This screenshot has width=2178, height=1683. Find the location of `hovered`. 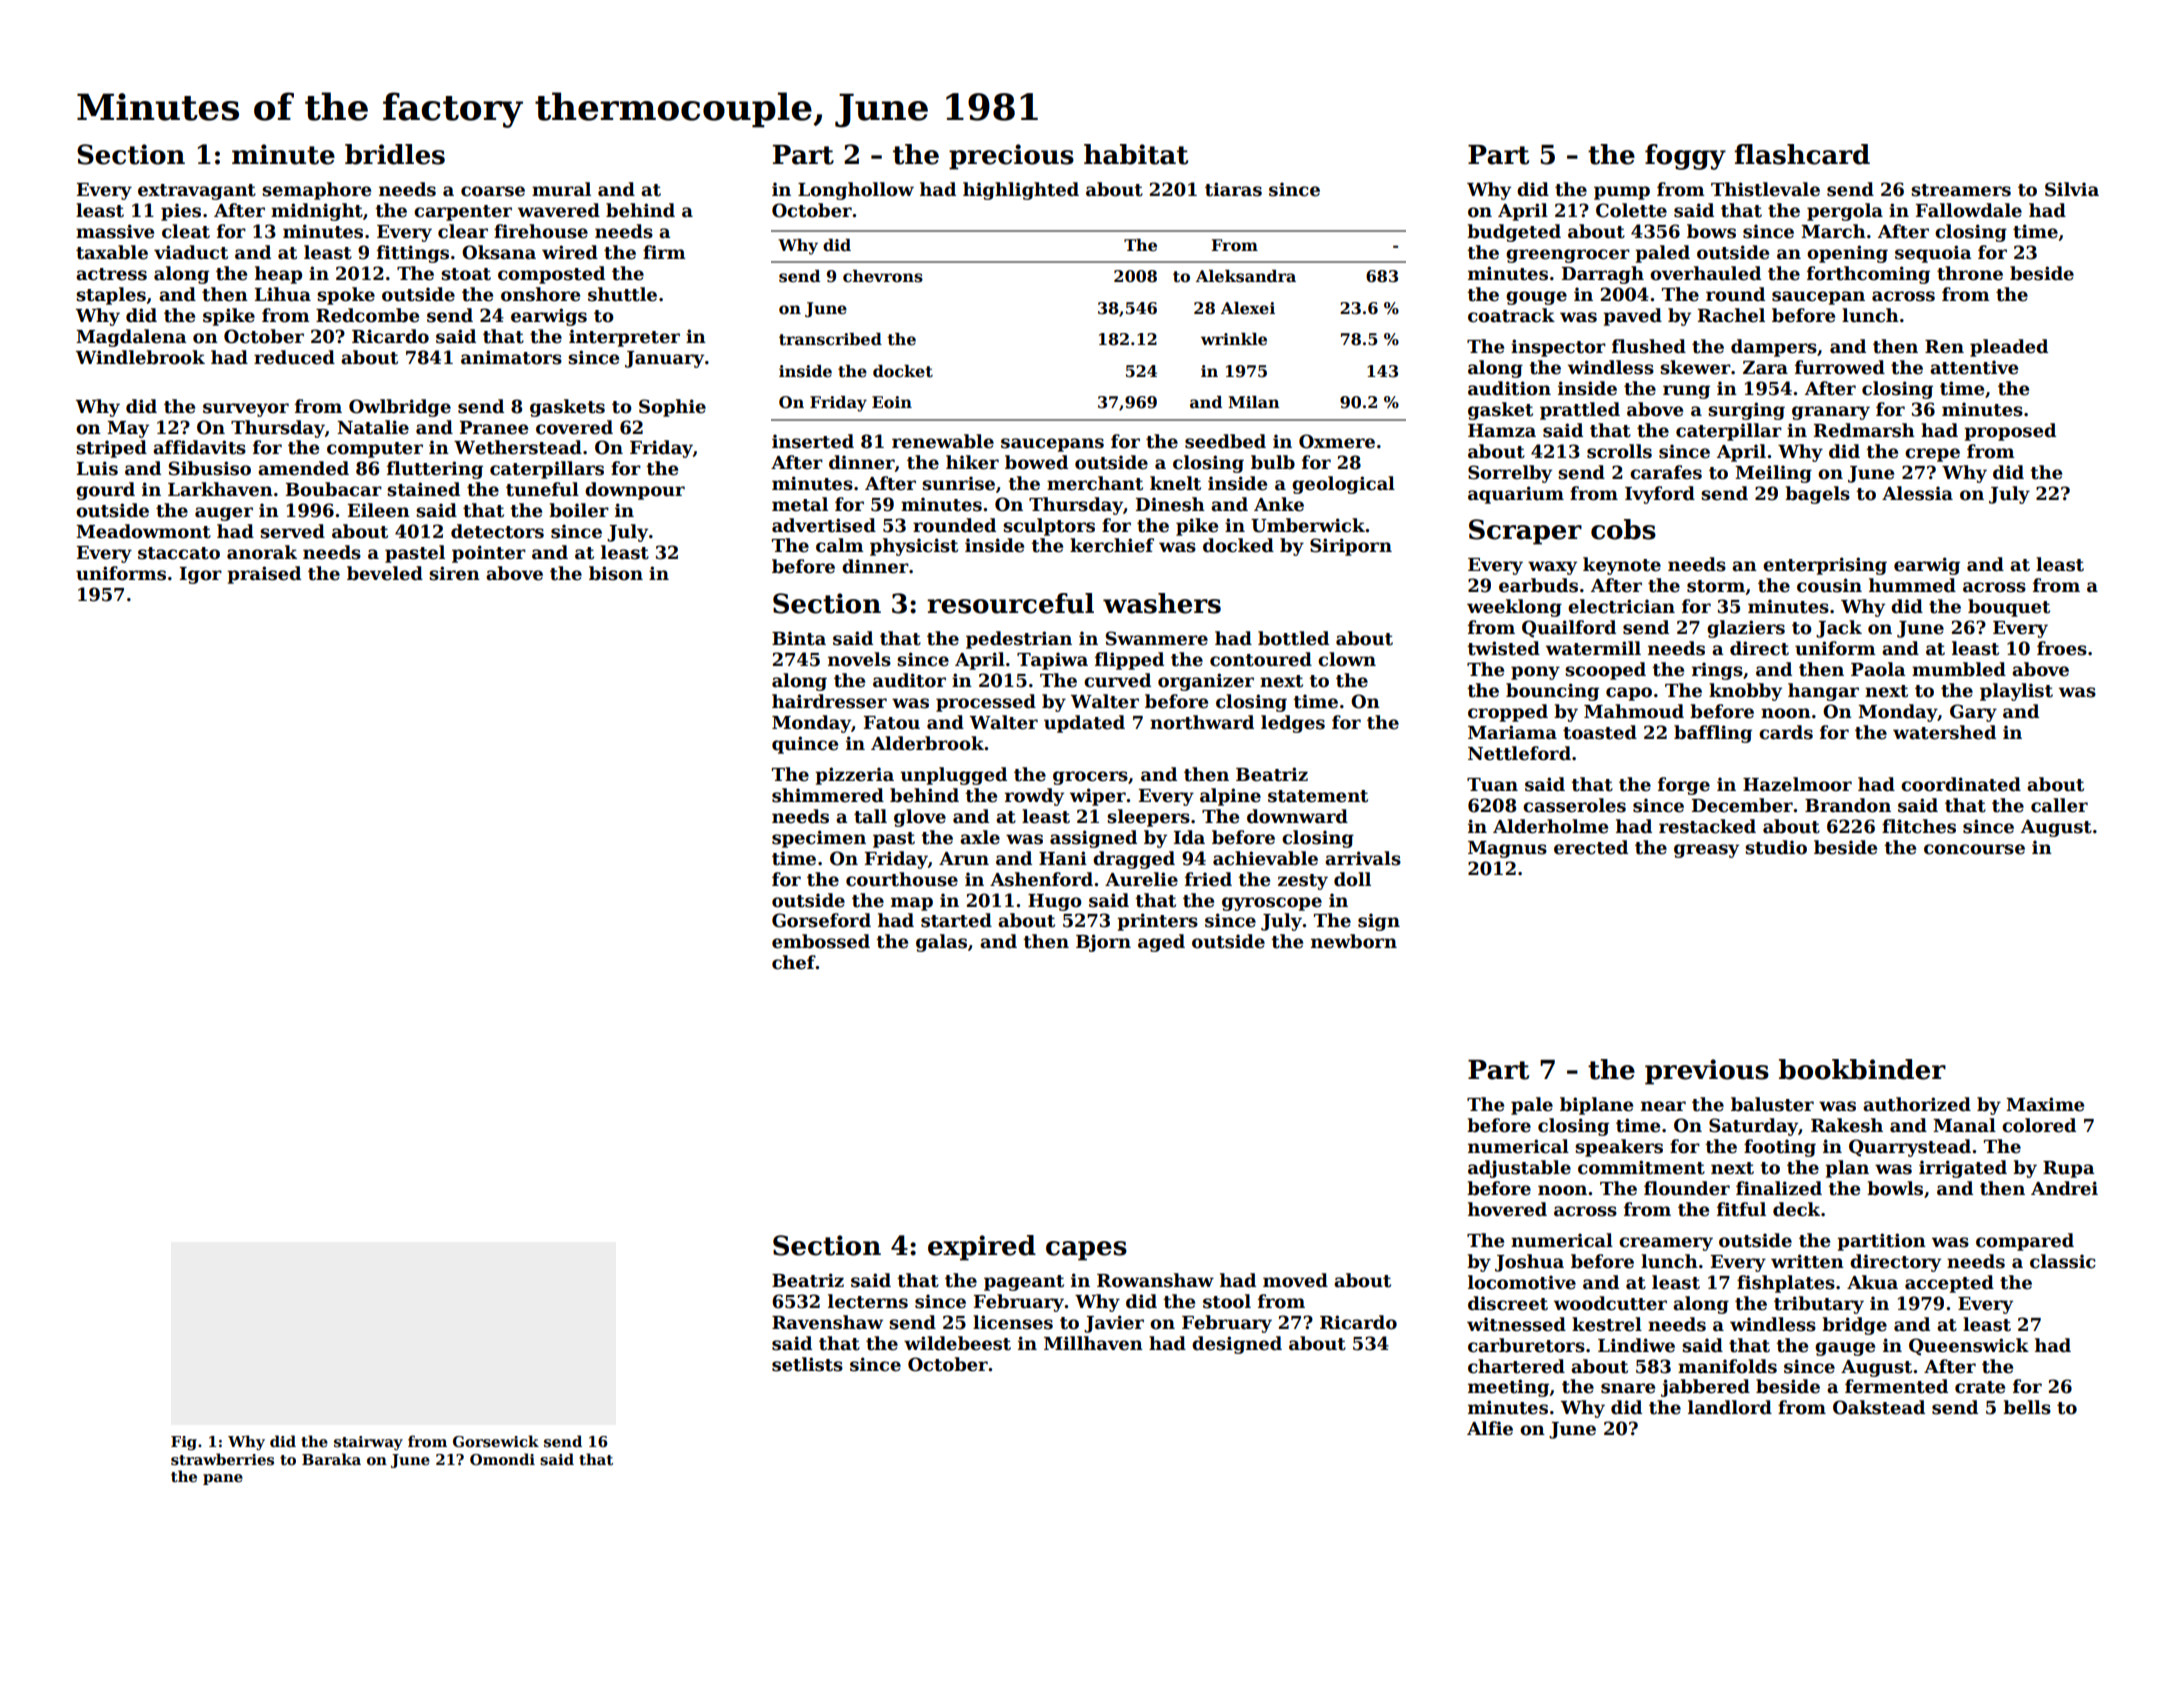

hovered is located at coordinates (1507, 1209).
